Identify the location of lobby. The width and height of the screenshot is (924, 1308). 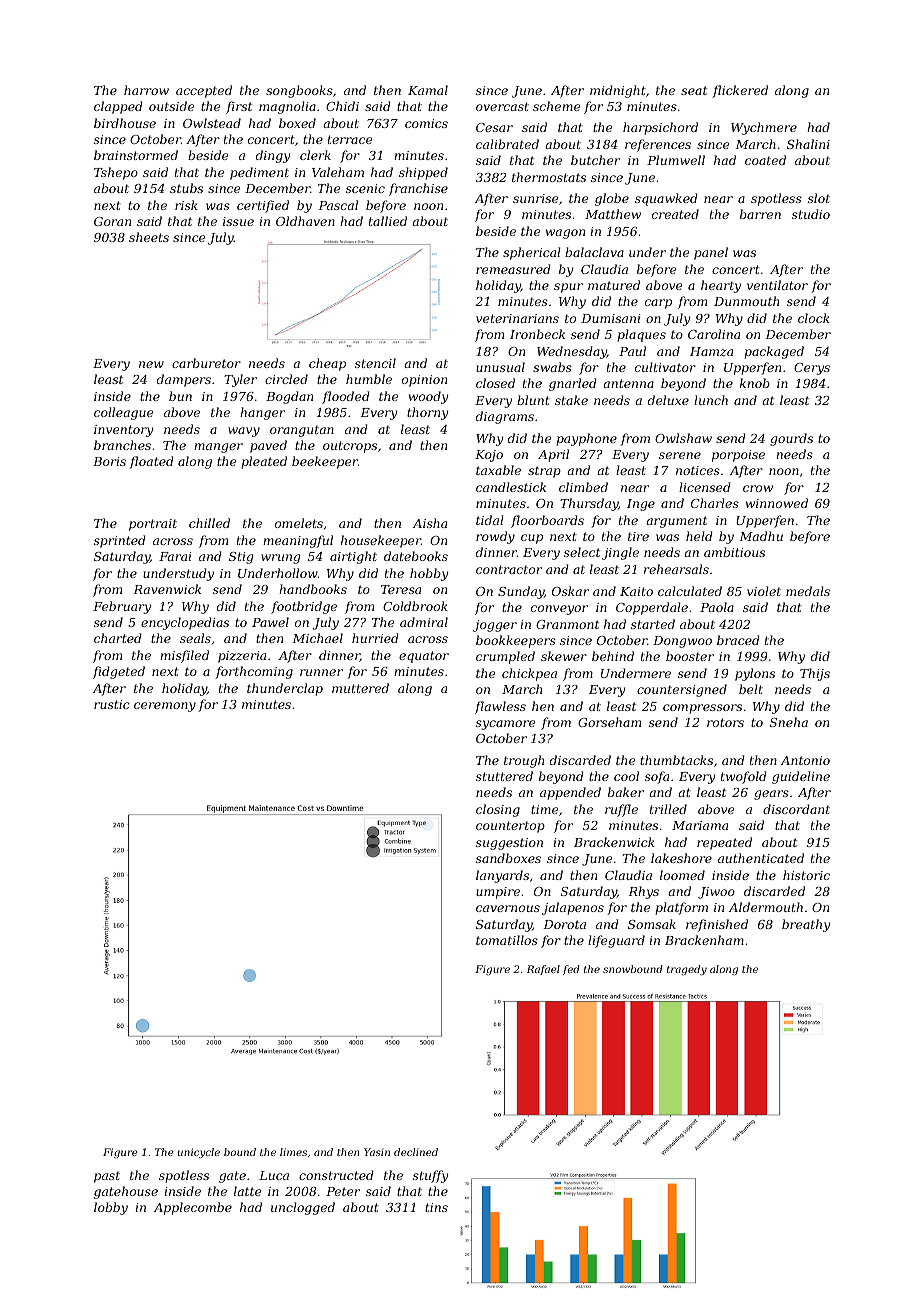
(111, 1208).
